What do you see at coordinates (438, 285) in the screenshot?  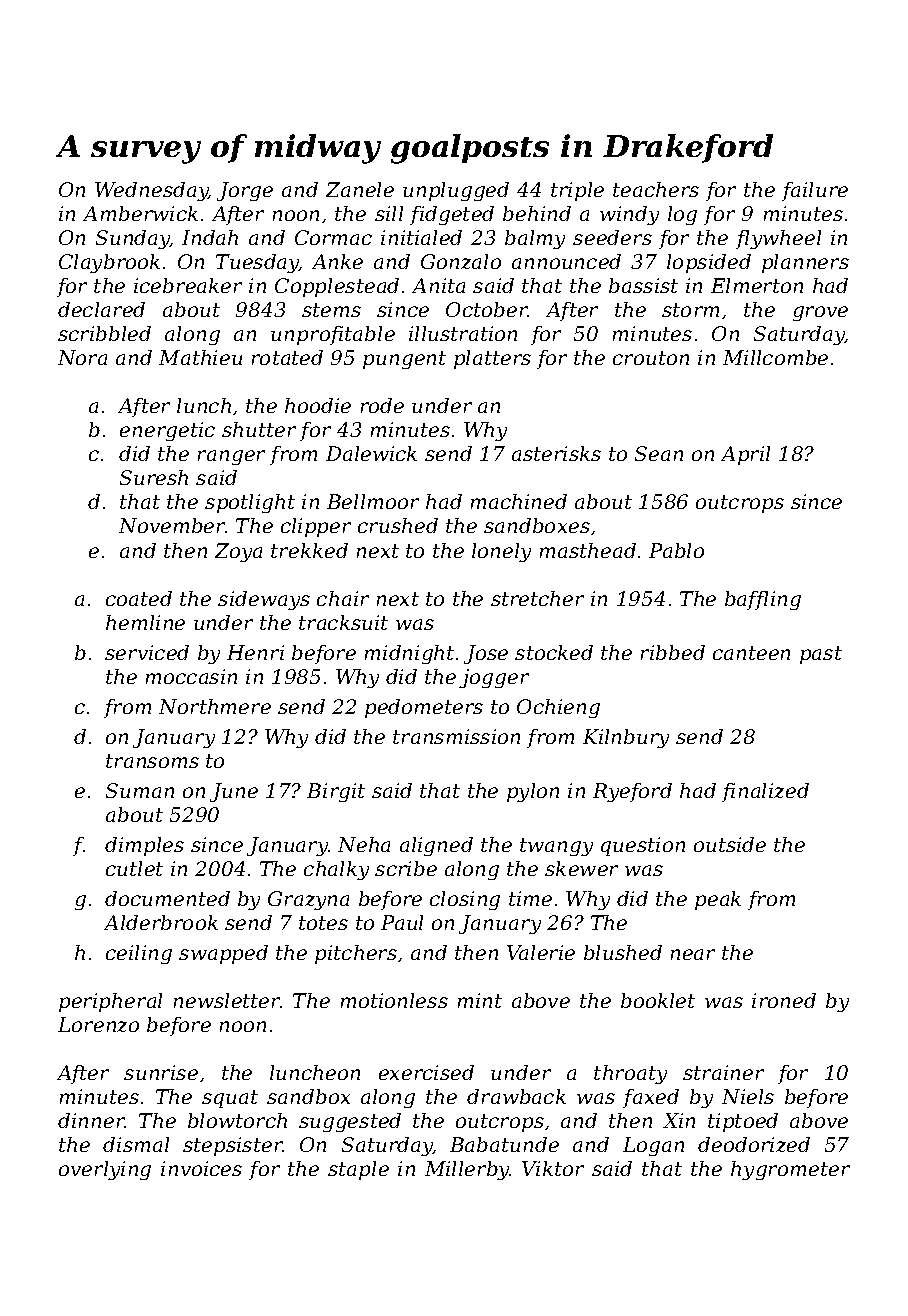 I see `Anita` at bounding box center [438, 285].
